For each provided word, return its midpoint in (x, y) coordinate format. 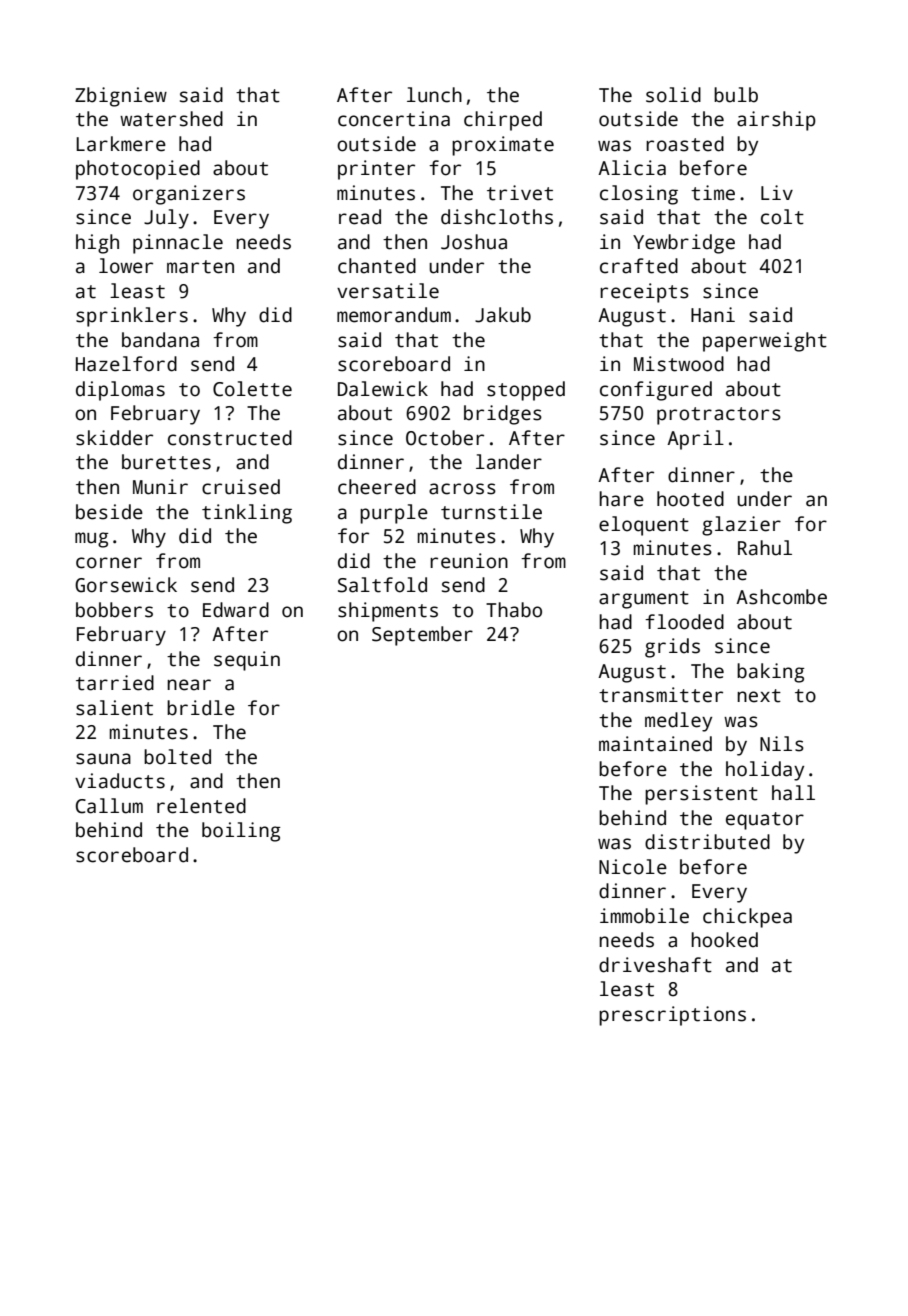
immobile (644, 916)
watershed (171, 119)
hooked (724, 940)
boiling (241, 832)
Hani (713, 315)
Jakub (503, 315)
